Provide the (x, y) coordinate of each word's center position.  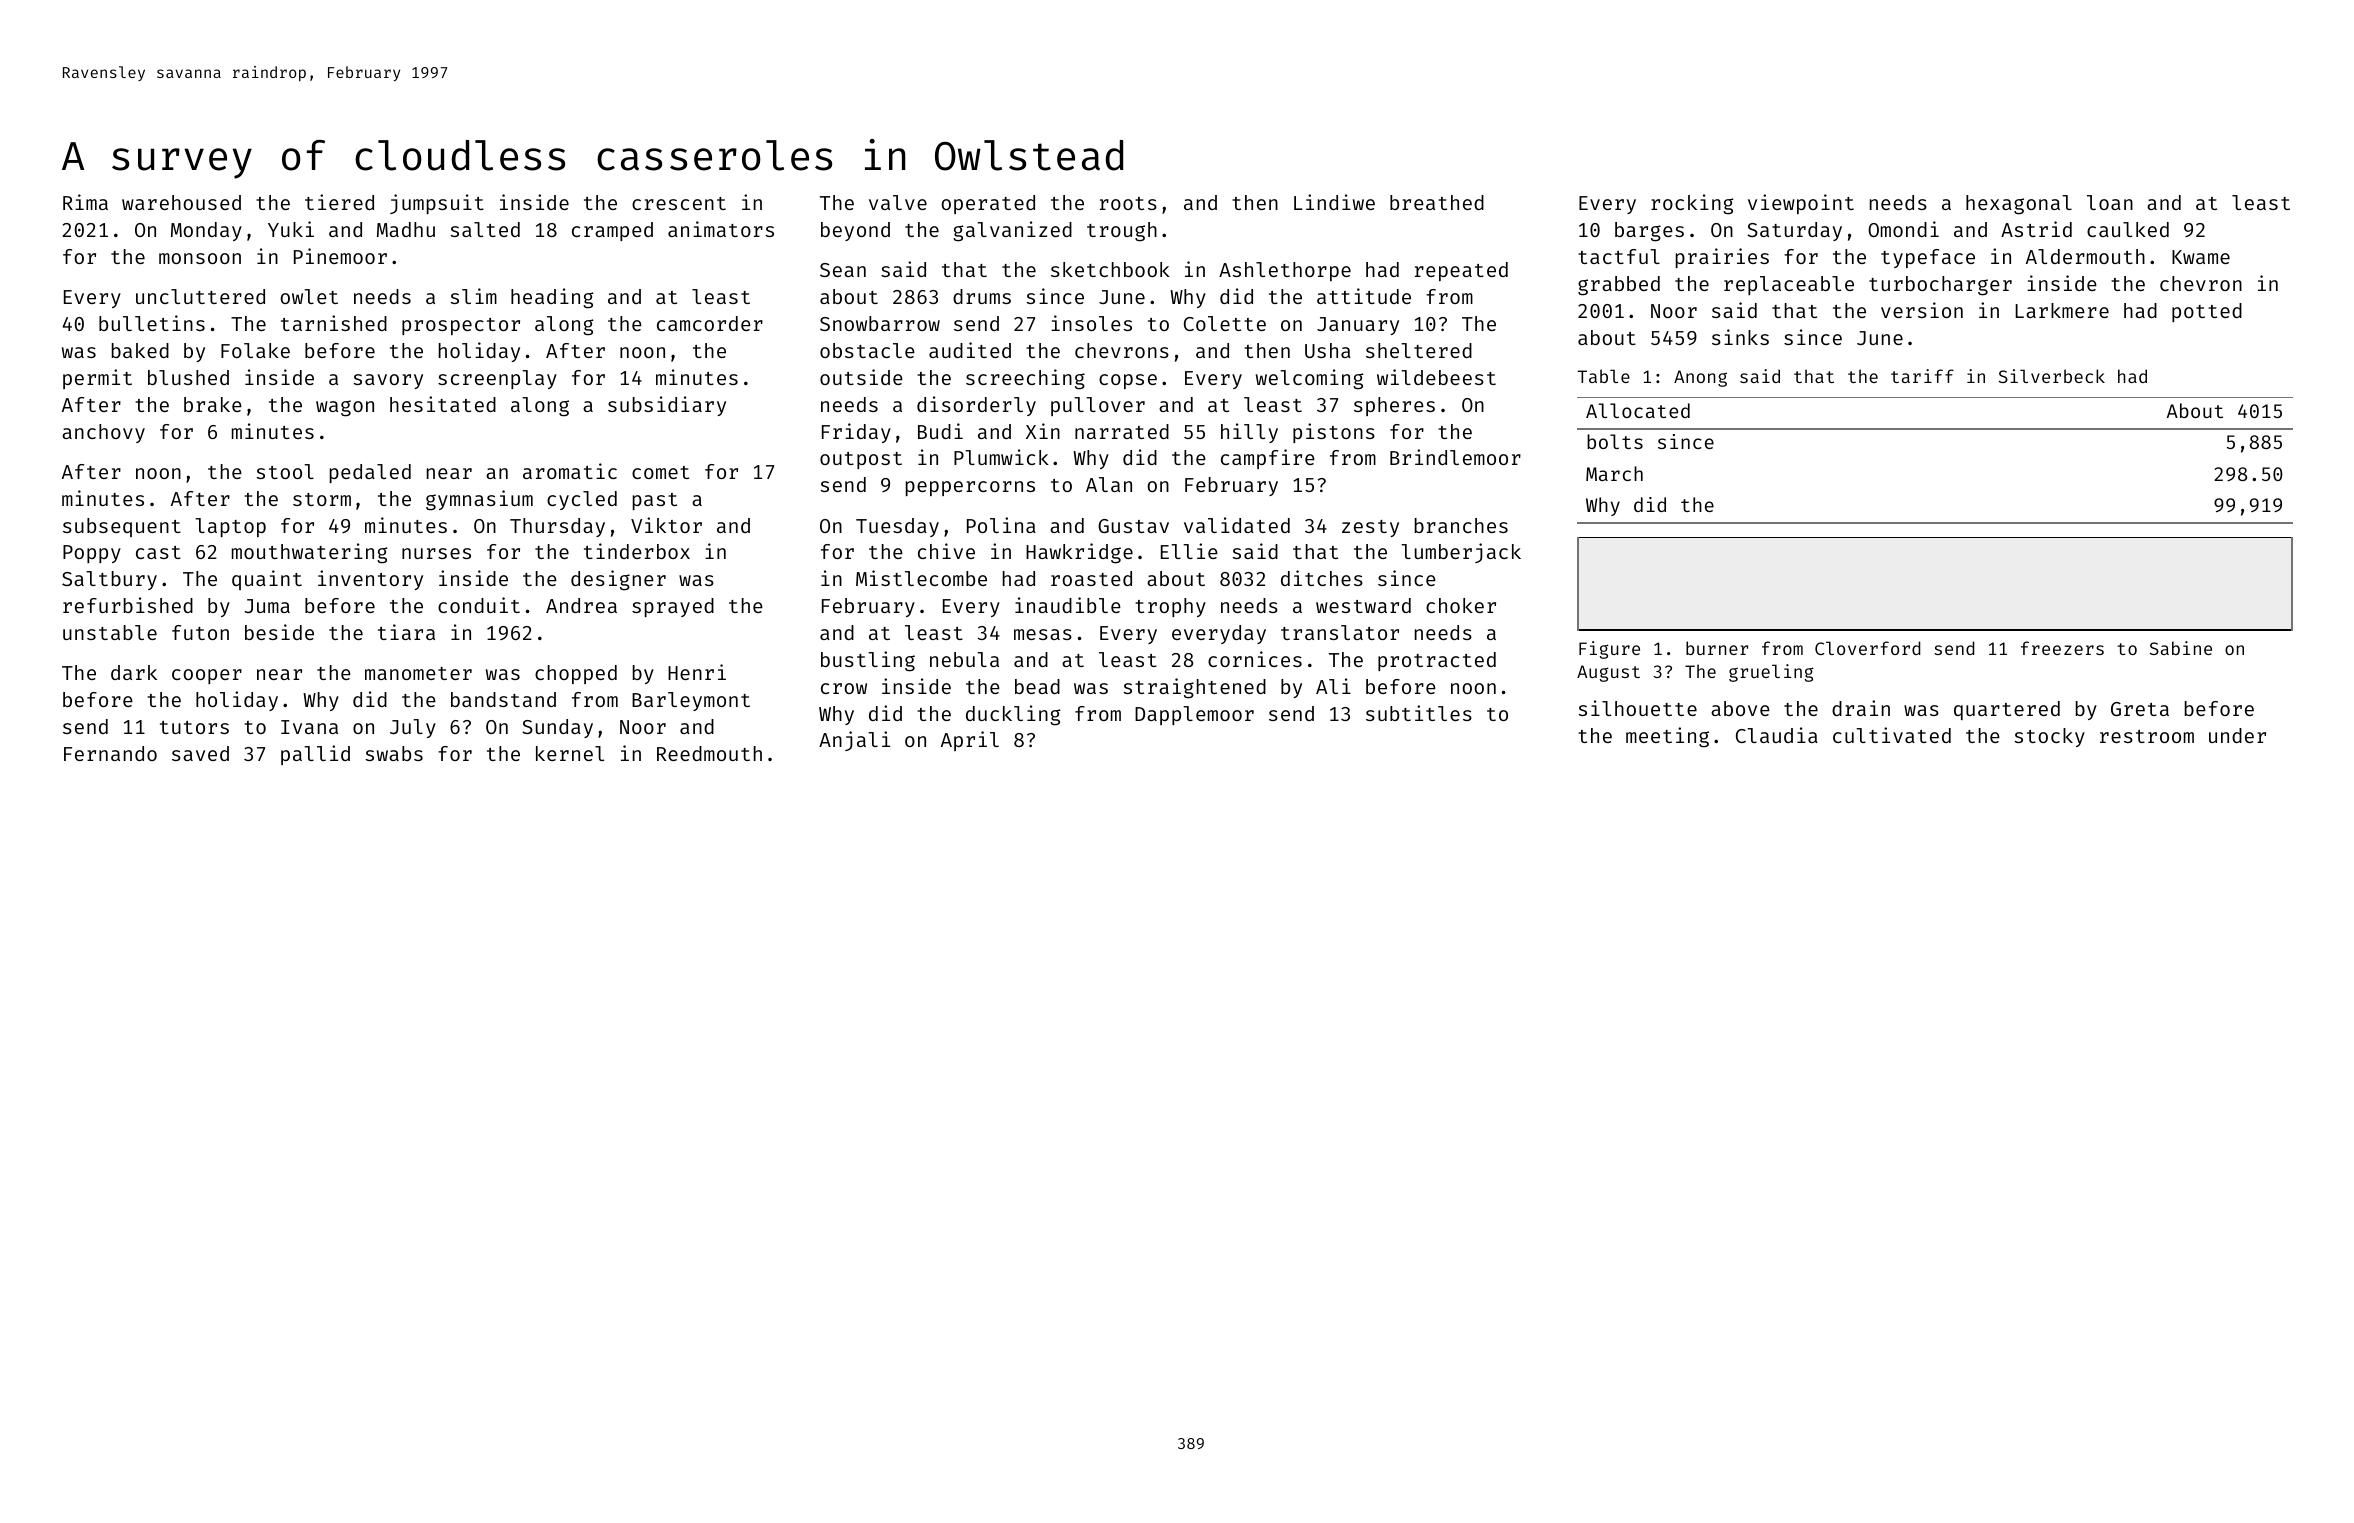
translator (1340, 632)
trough (1122, 232)
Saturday (1794, 231)
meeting (1667, 737)
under (2237, 735)
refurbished (128, 605)
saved (200, 753)
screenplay (497, 379)
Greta (2140, 709)
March (1614, 473)
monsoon (200, 258)
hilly (1249, 433)
